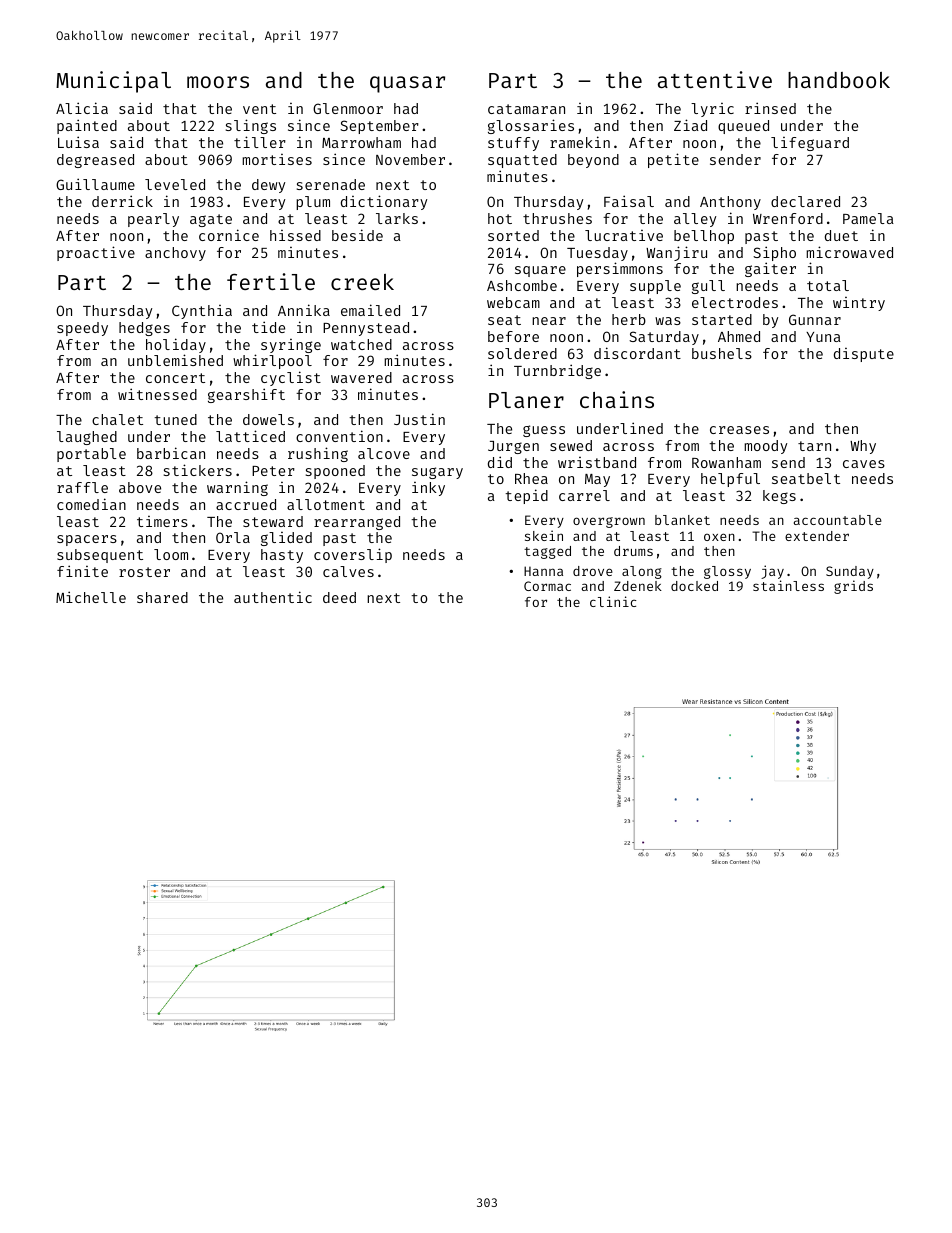  What do you see at coordinates (772, 572) in the screenshot?
I see `jay` at bounding box center [772, 572].
